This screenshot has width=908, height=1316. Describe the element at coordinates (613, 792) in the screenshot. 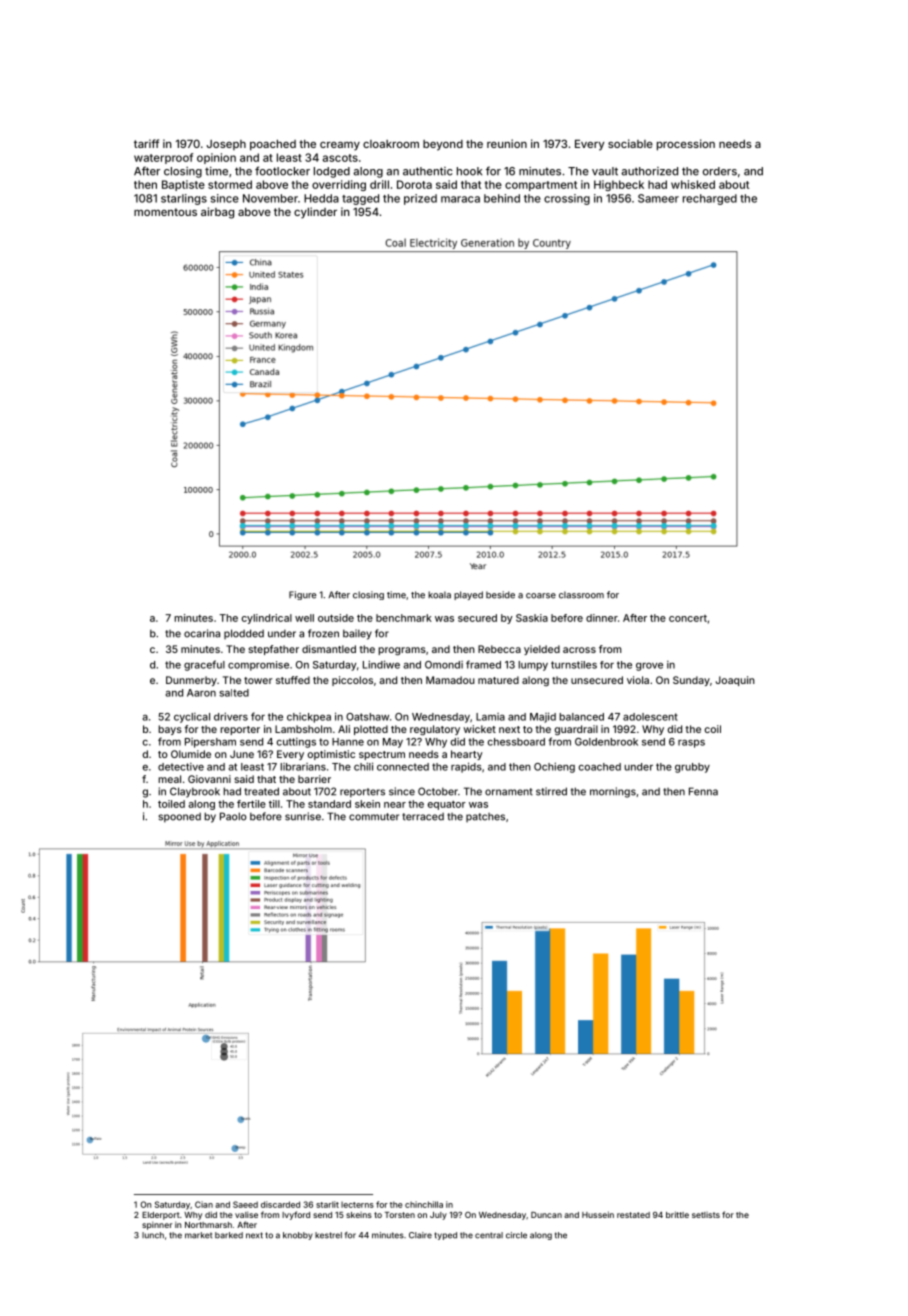

I see `mornings` at that location.
